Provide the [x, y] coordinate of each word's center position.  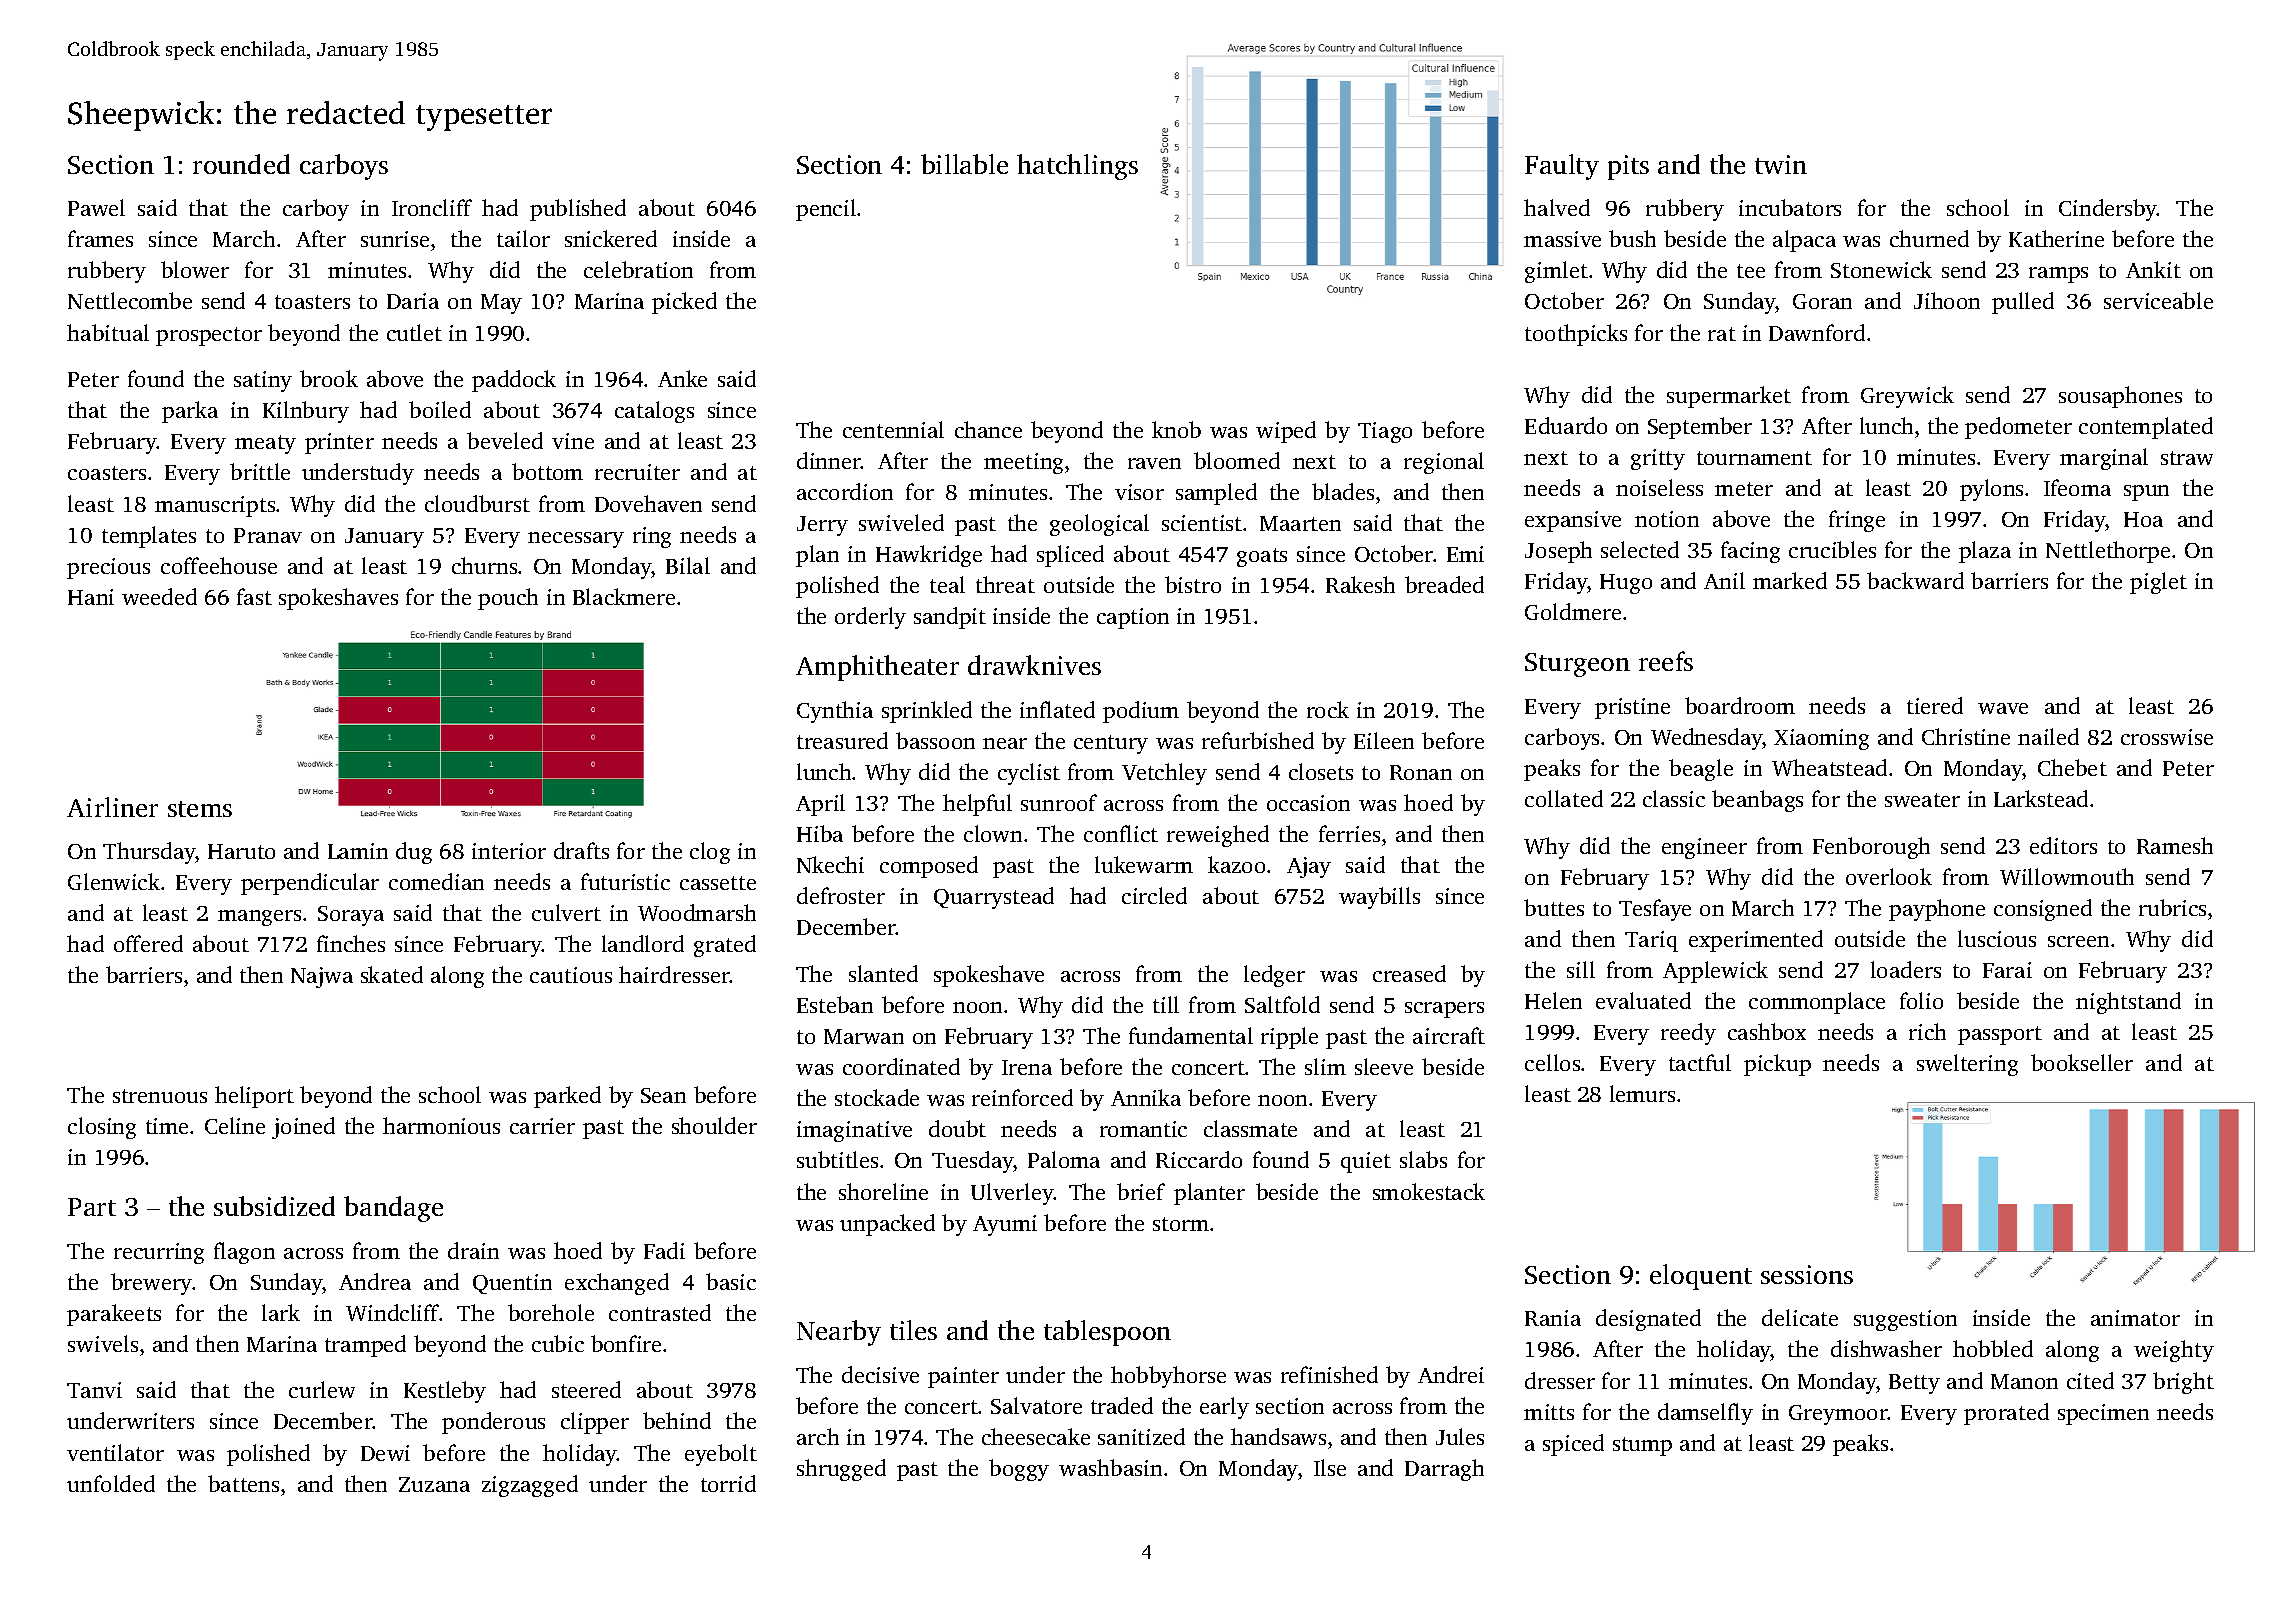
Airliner [112, 807]
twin [1781, 164]
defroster [841, 895]
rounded [241, 164]
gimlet [1556, 272]
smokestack [1429, 1191]
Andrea [375, 1281]
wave [2003, 708]
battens [243, 1483]
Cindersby [2108, 210]
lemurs [1642, 1093]
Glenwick [114, 881]
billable [964, 164]
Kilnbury [306, 412]
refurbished [1258, 740]
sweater [1922, 800]
